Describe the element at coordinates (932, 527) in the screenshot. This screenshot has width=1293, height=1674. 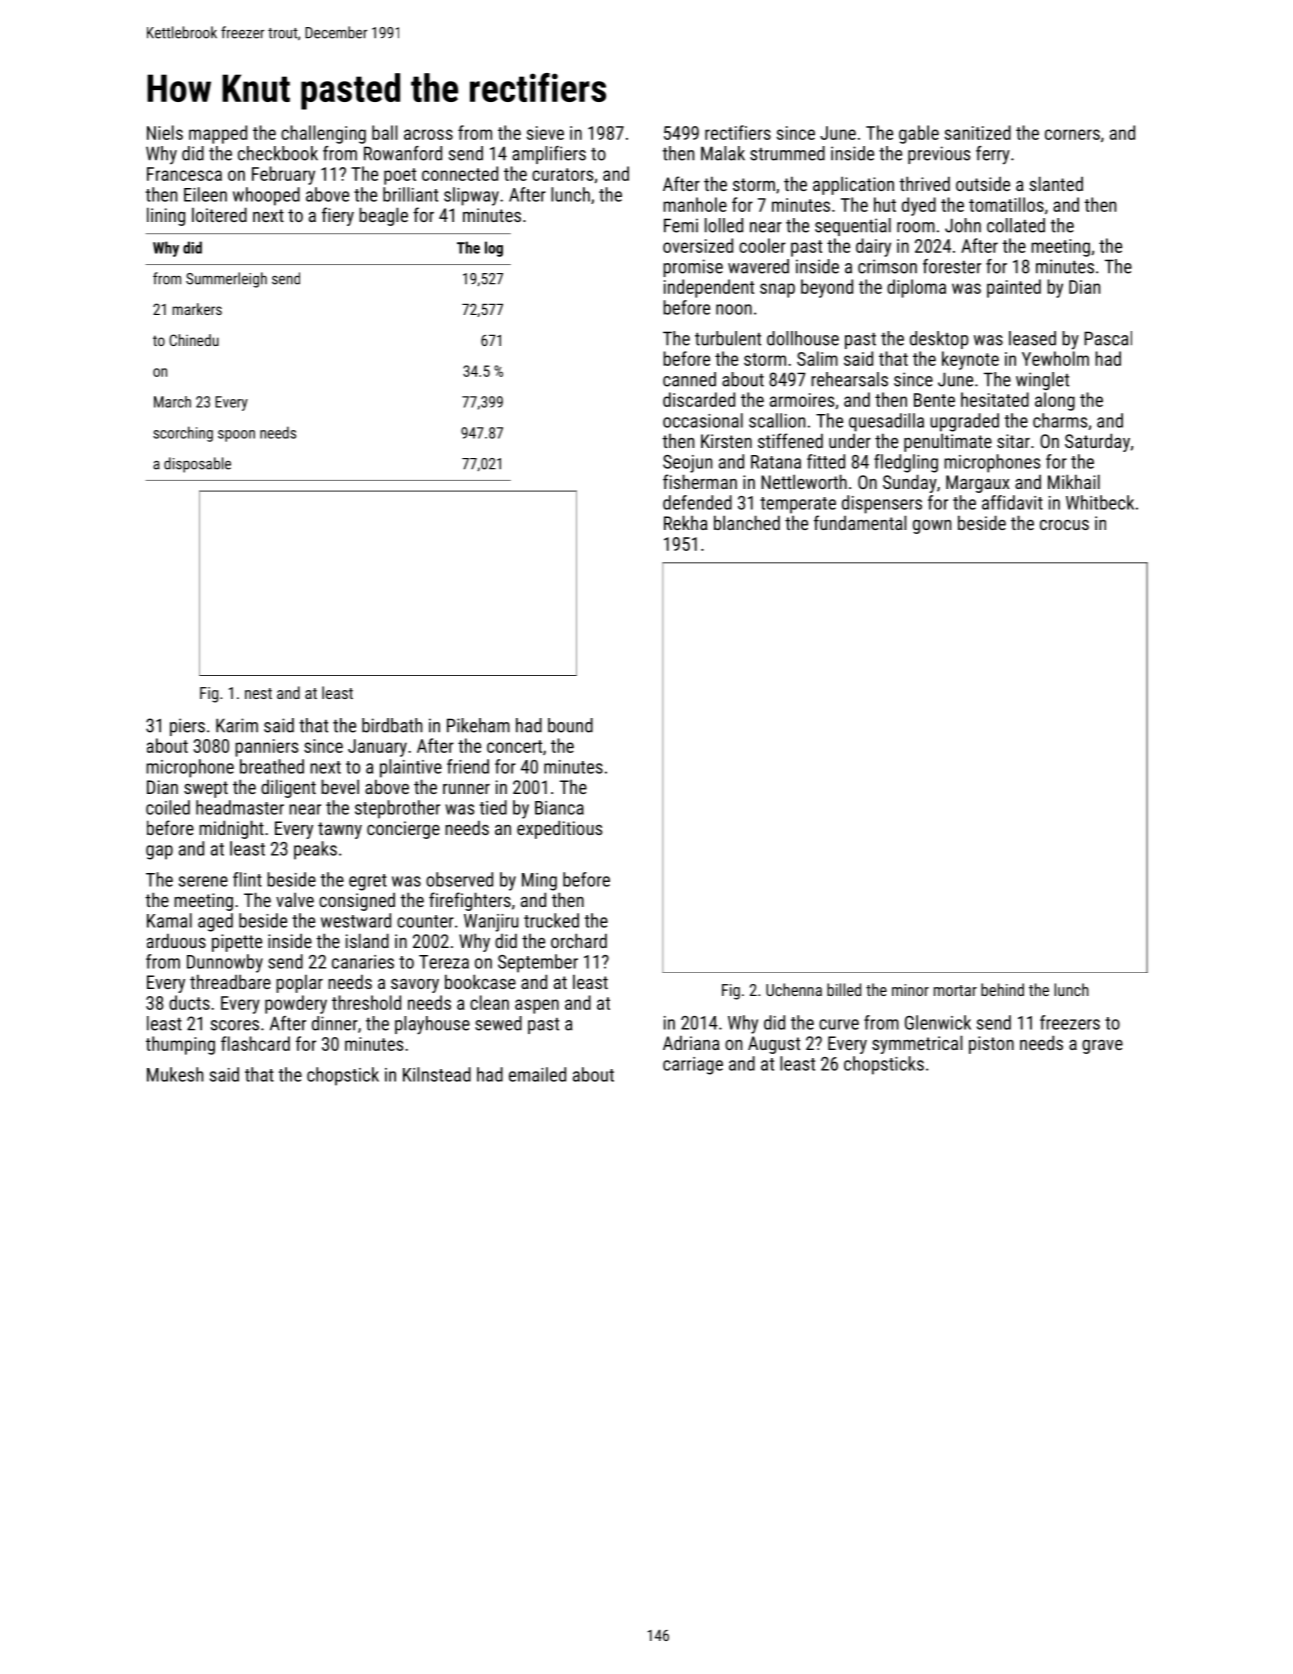
I see `gown` at that location.
